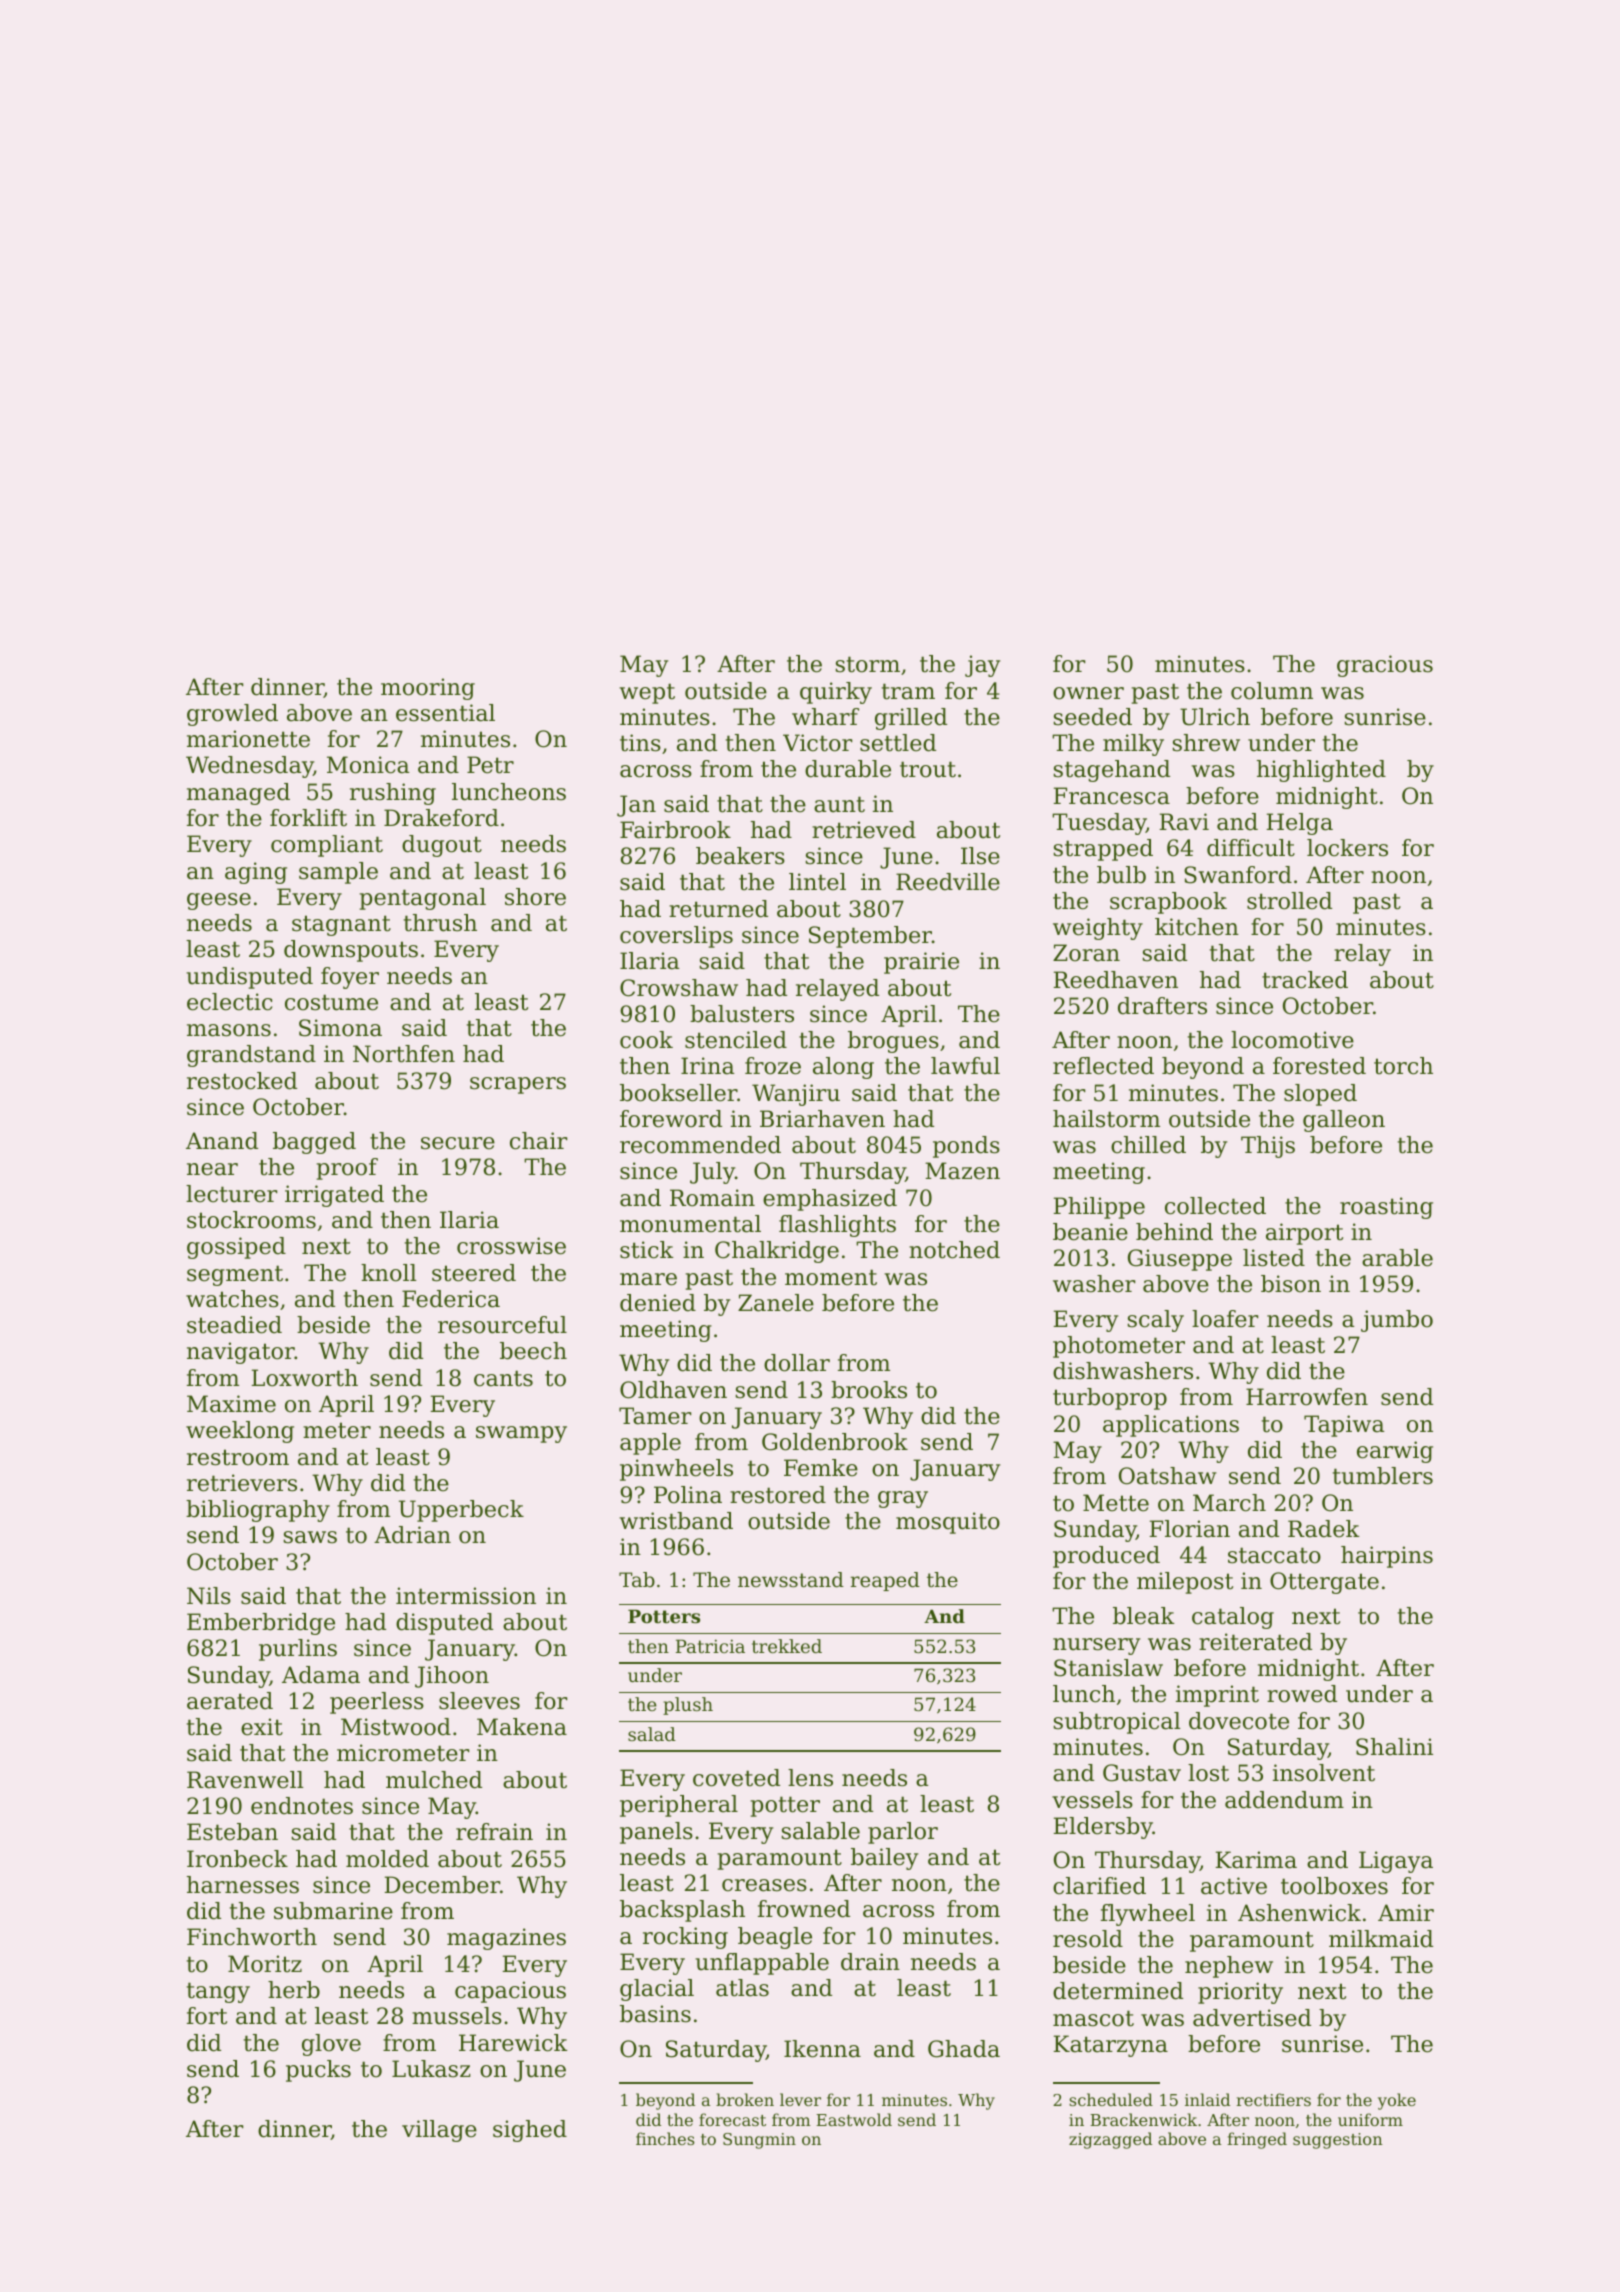 The height and width of the page is (2292, 1620). I want to click on intermission, so click(466, 1596).
